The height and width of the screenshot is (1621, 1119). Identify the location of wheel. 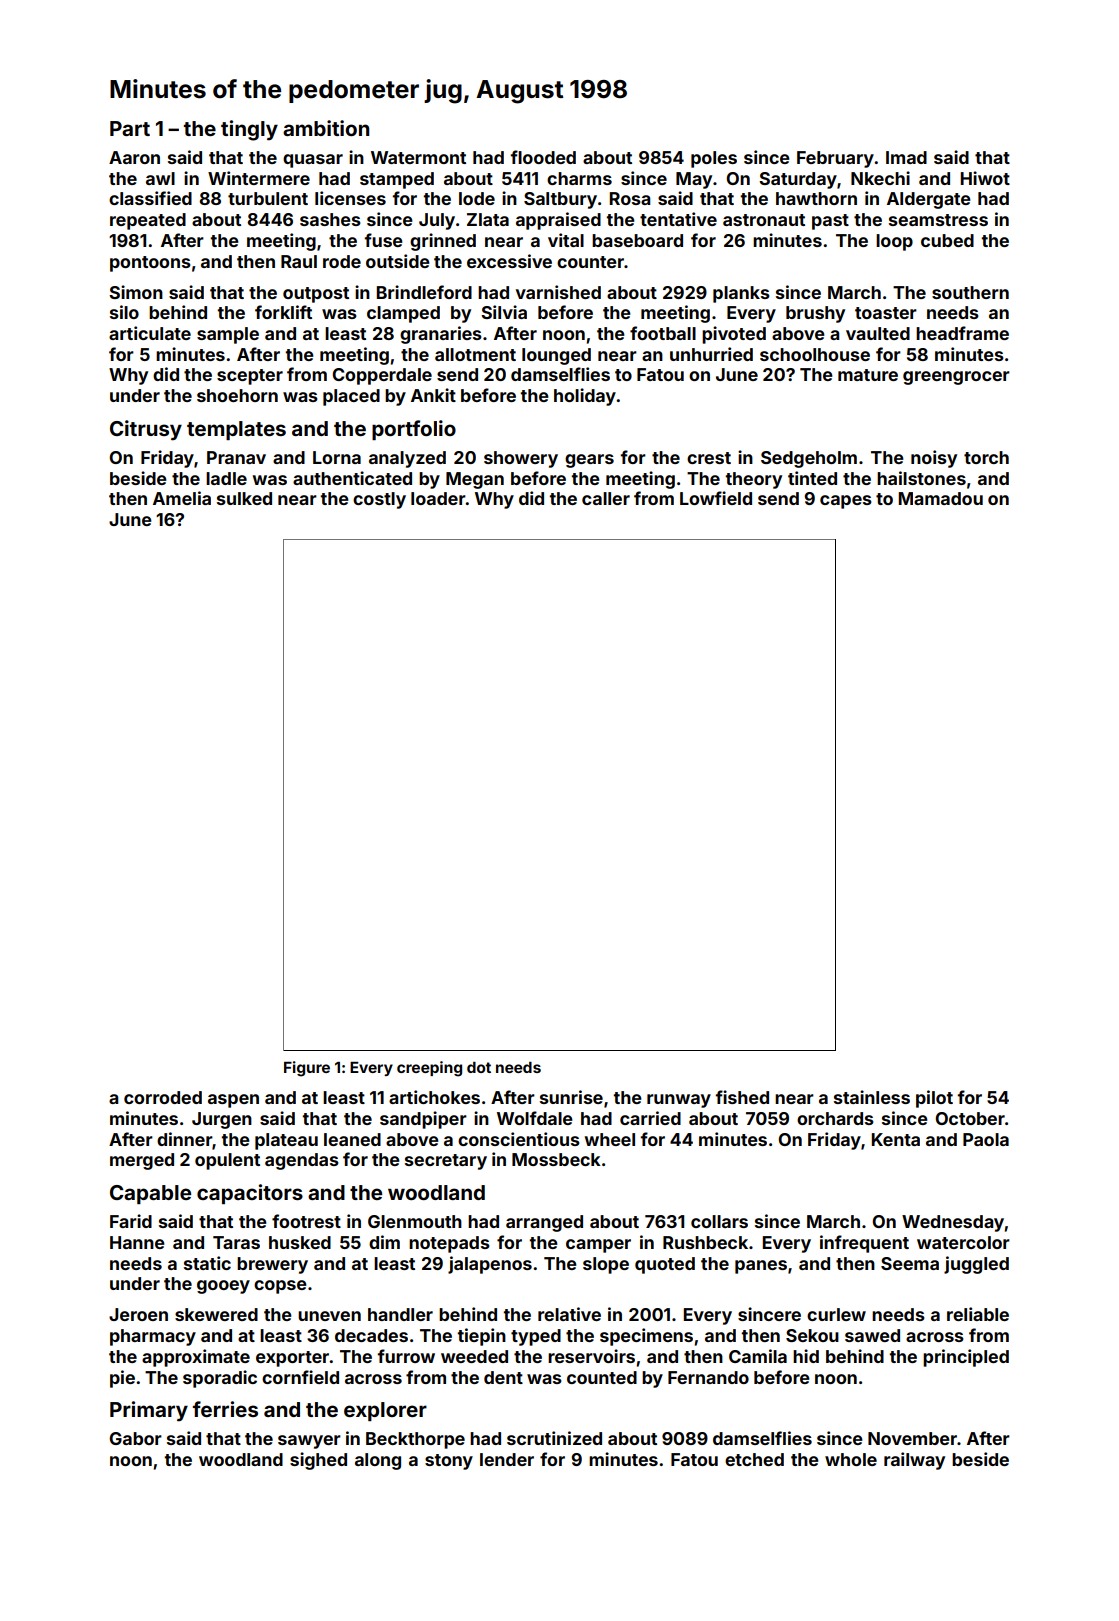
(610, 1139).
